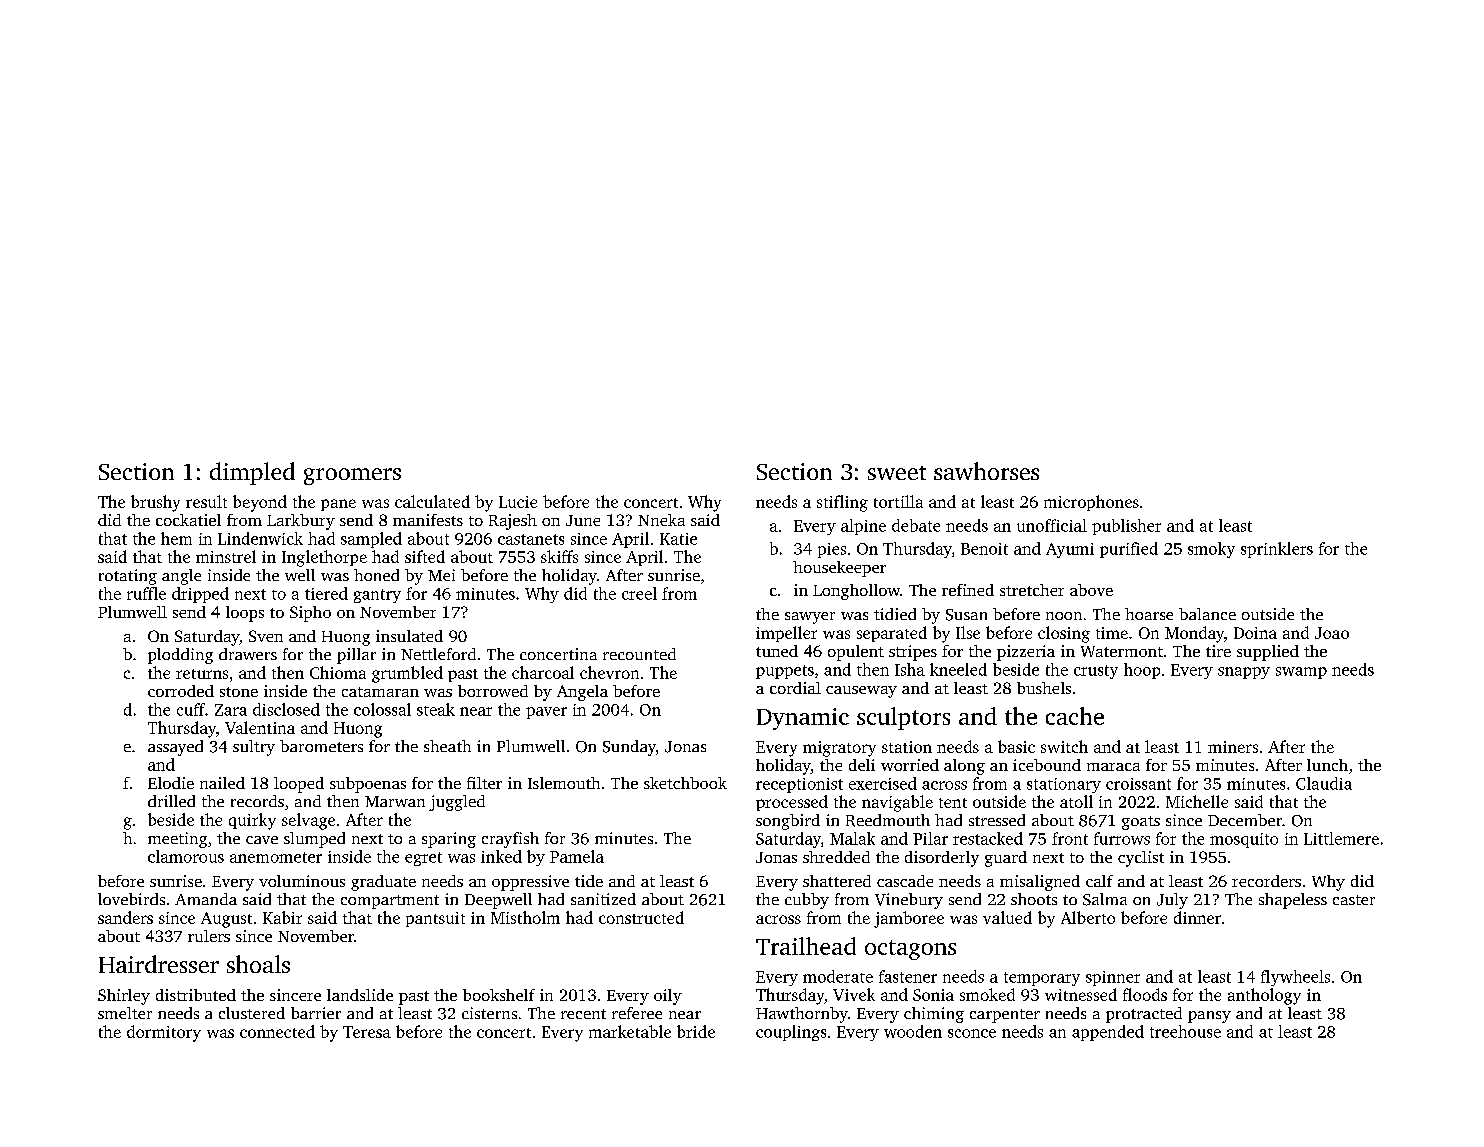 This image has height=1147, width=1484. Describe the element at coordinates (180, 656) in the image. I see `plodding` at that location.
